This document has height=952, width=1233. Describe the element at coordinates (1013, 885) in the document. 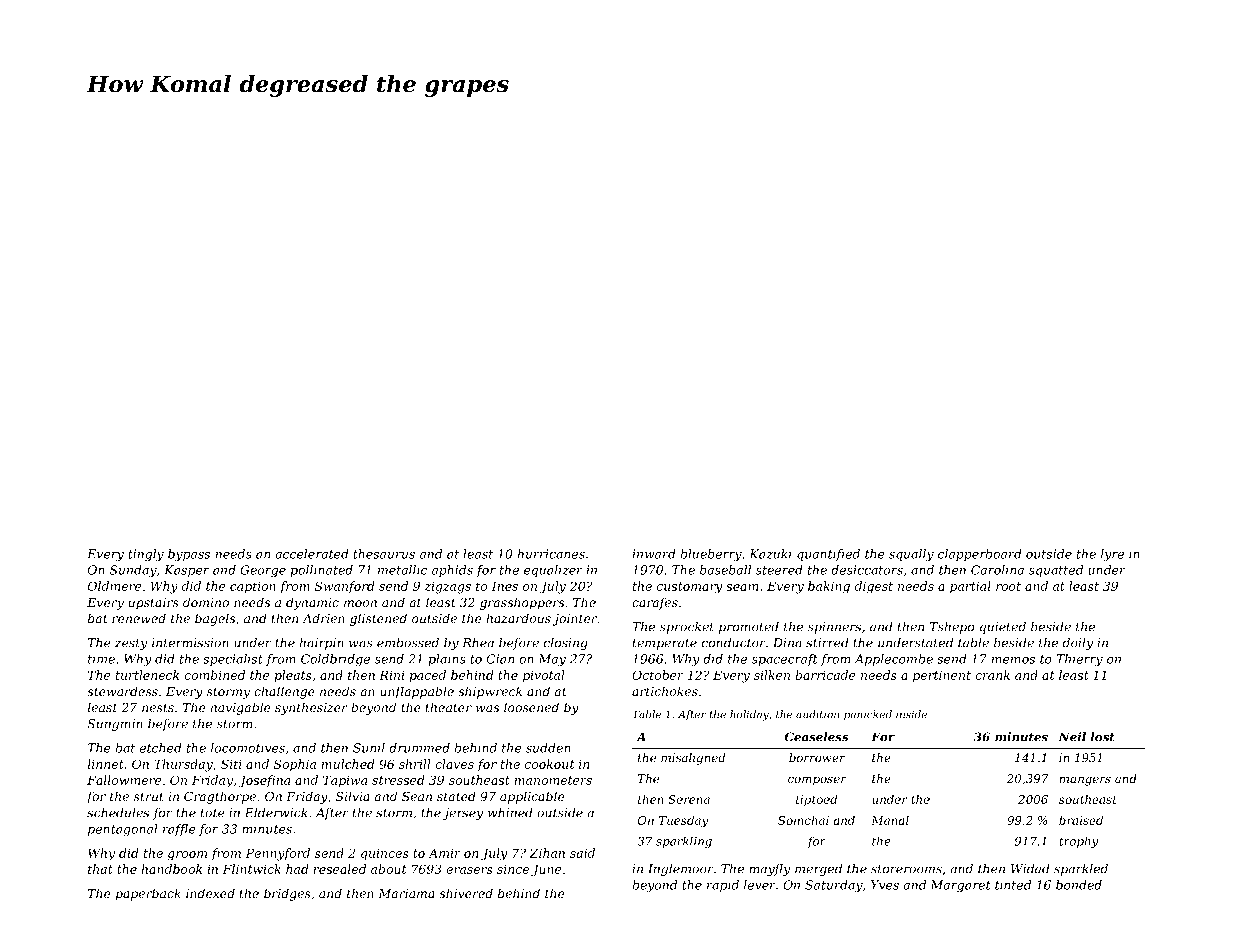

I see `tinted` at that location.
